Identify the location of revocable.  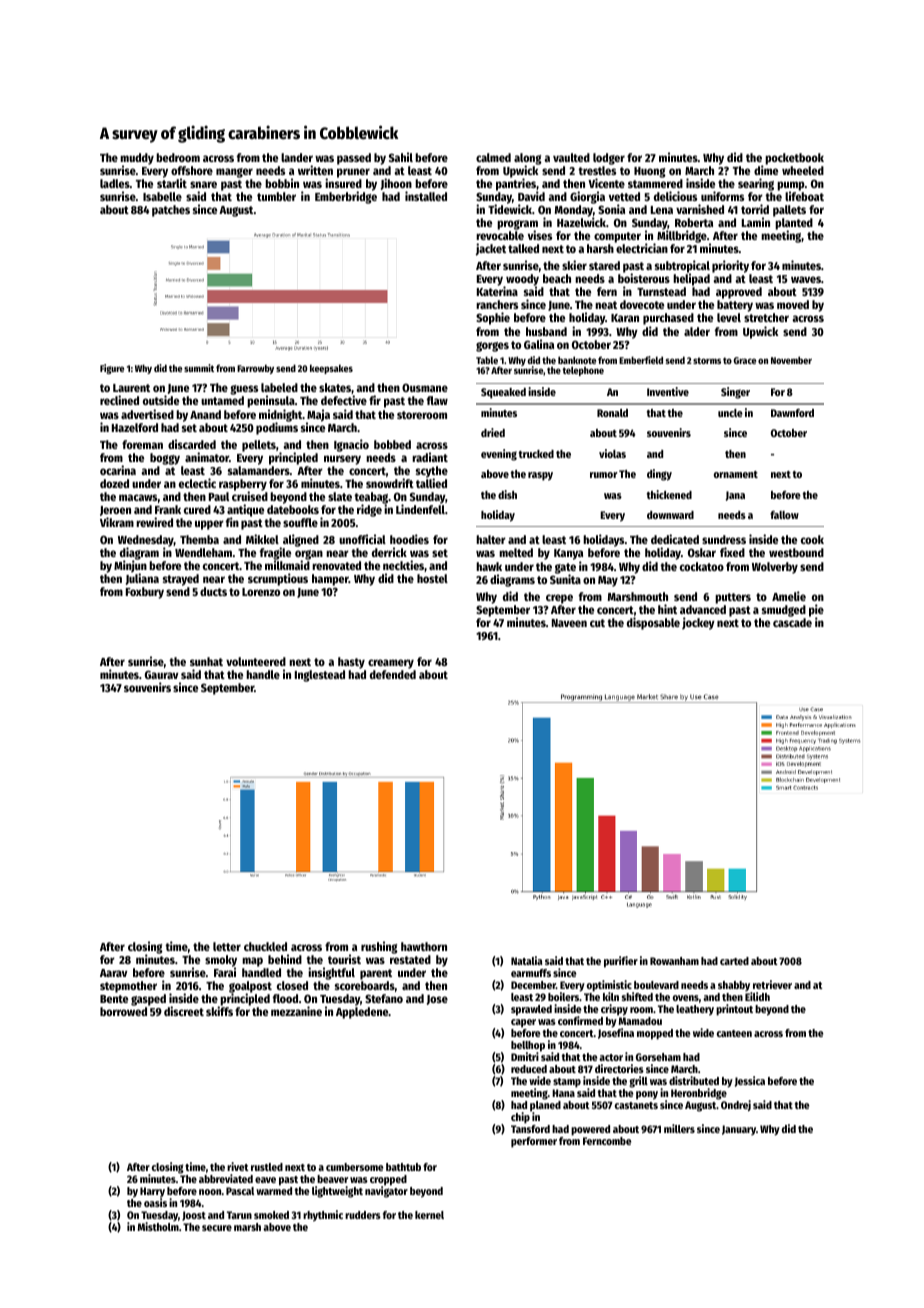
(500, 235).
